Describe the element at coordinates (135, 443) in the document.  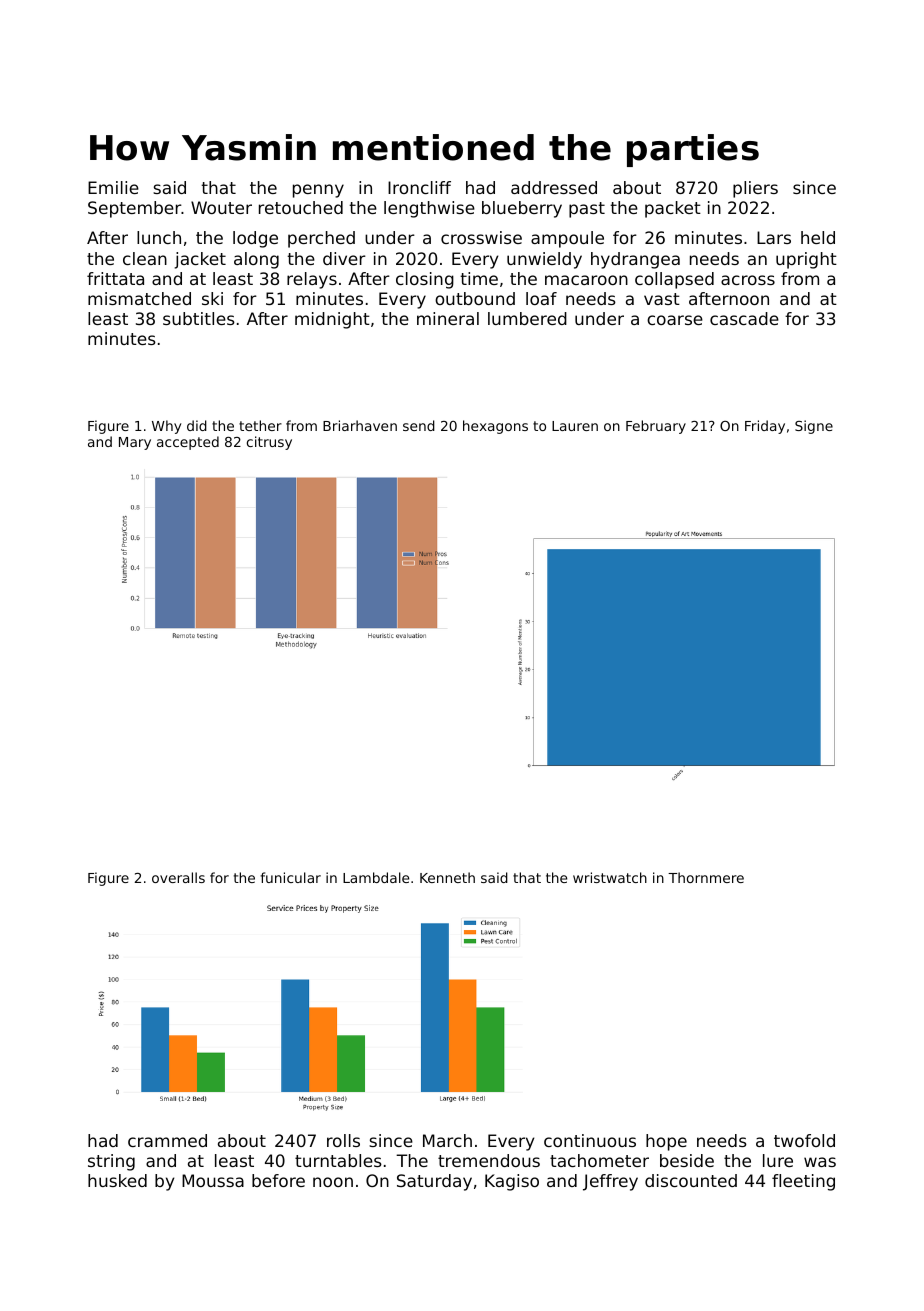
I see `Mary` at that location.
